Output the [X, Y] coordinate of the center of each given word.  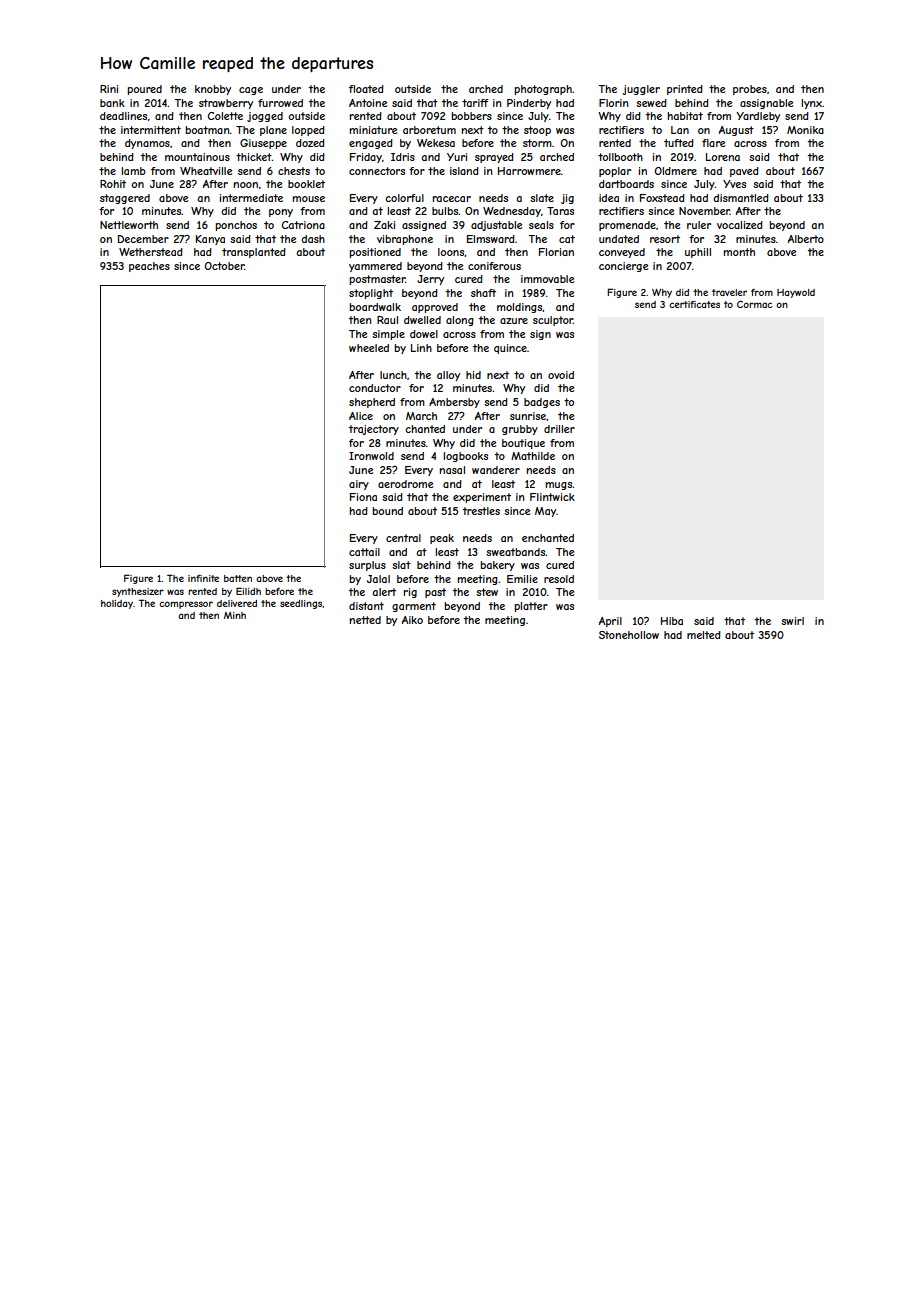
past [435, 593]
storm [537, 143]
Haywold [796, 293]
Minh [235, 615]
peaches [149, 267]
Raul [387, 320]
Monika [805, 130]
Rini [109, 89]
